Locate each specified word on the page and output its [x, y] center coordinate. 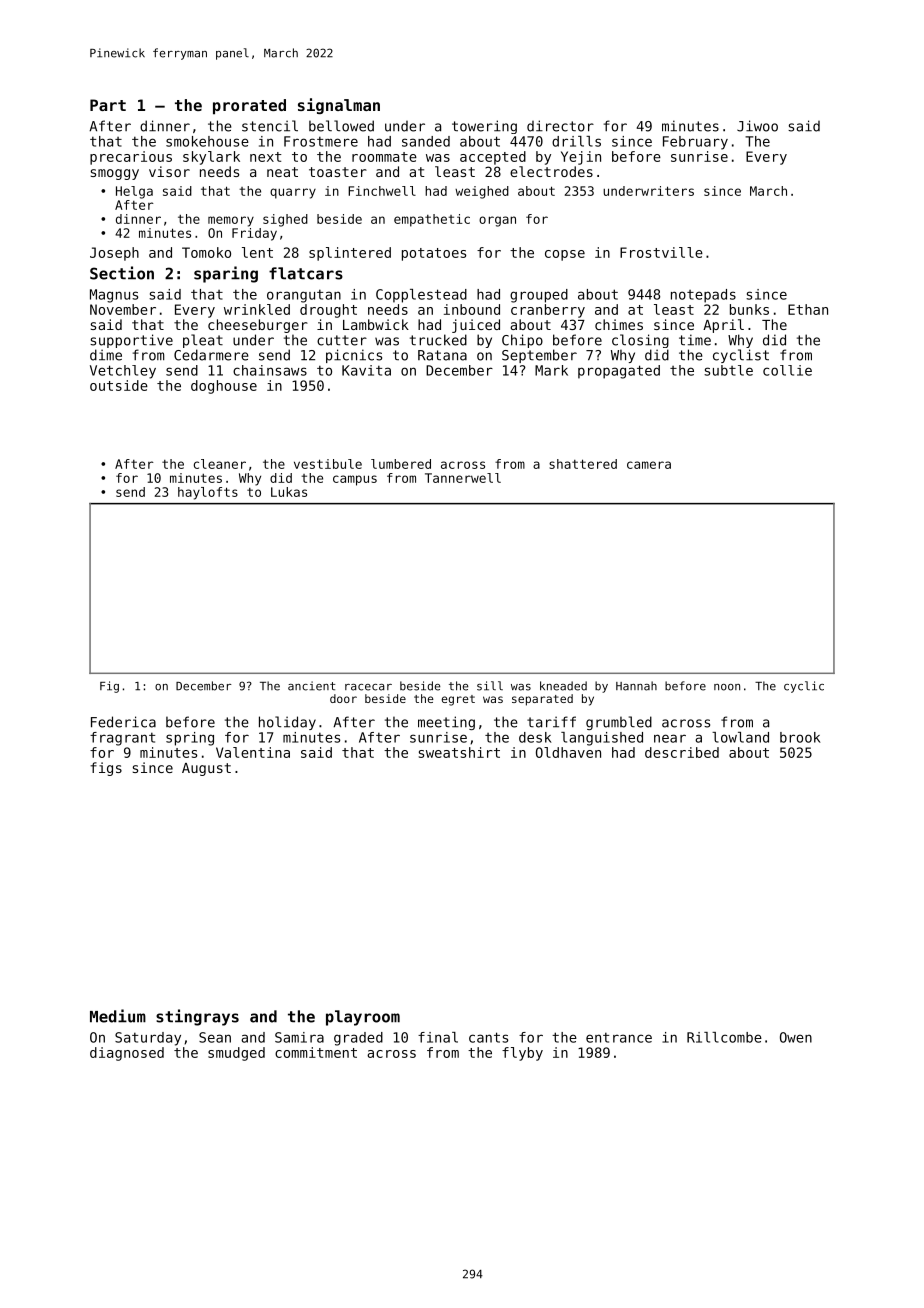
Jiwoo [757, 126]
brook [800, 737]
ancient [311, 686]
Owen [796, 1037]
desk [535, 737]
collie [787, 370]
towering [484, 127]
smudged [236, 1054]
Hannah [636, 686]
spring [190, 739]
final [438, 1037]
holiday [287, 723]
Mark [551, 370]
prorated [249, 107]
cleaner [220, 464]
